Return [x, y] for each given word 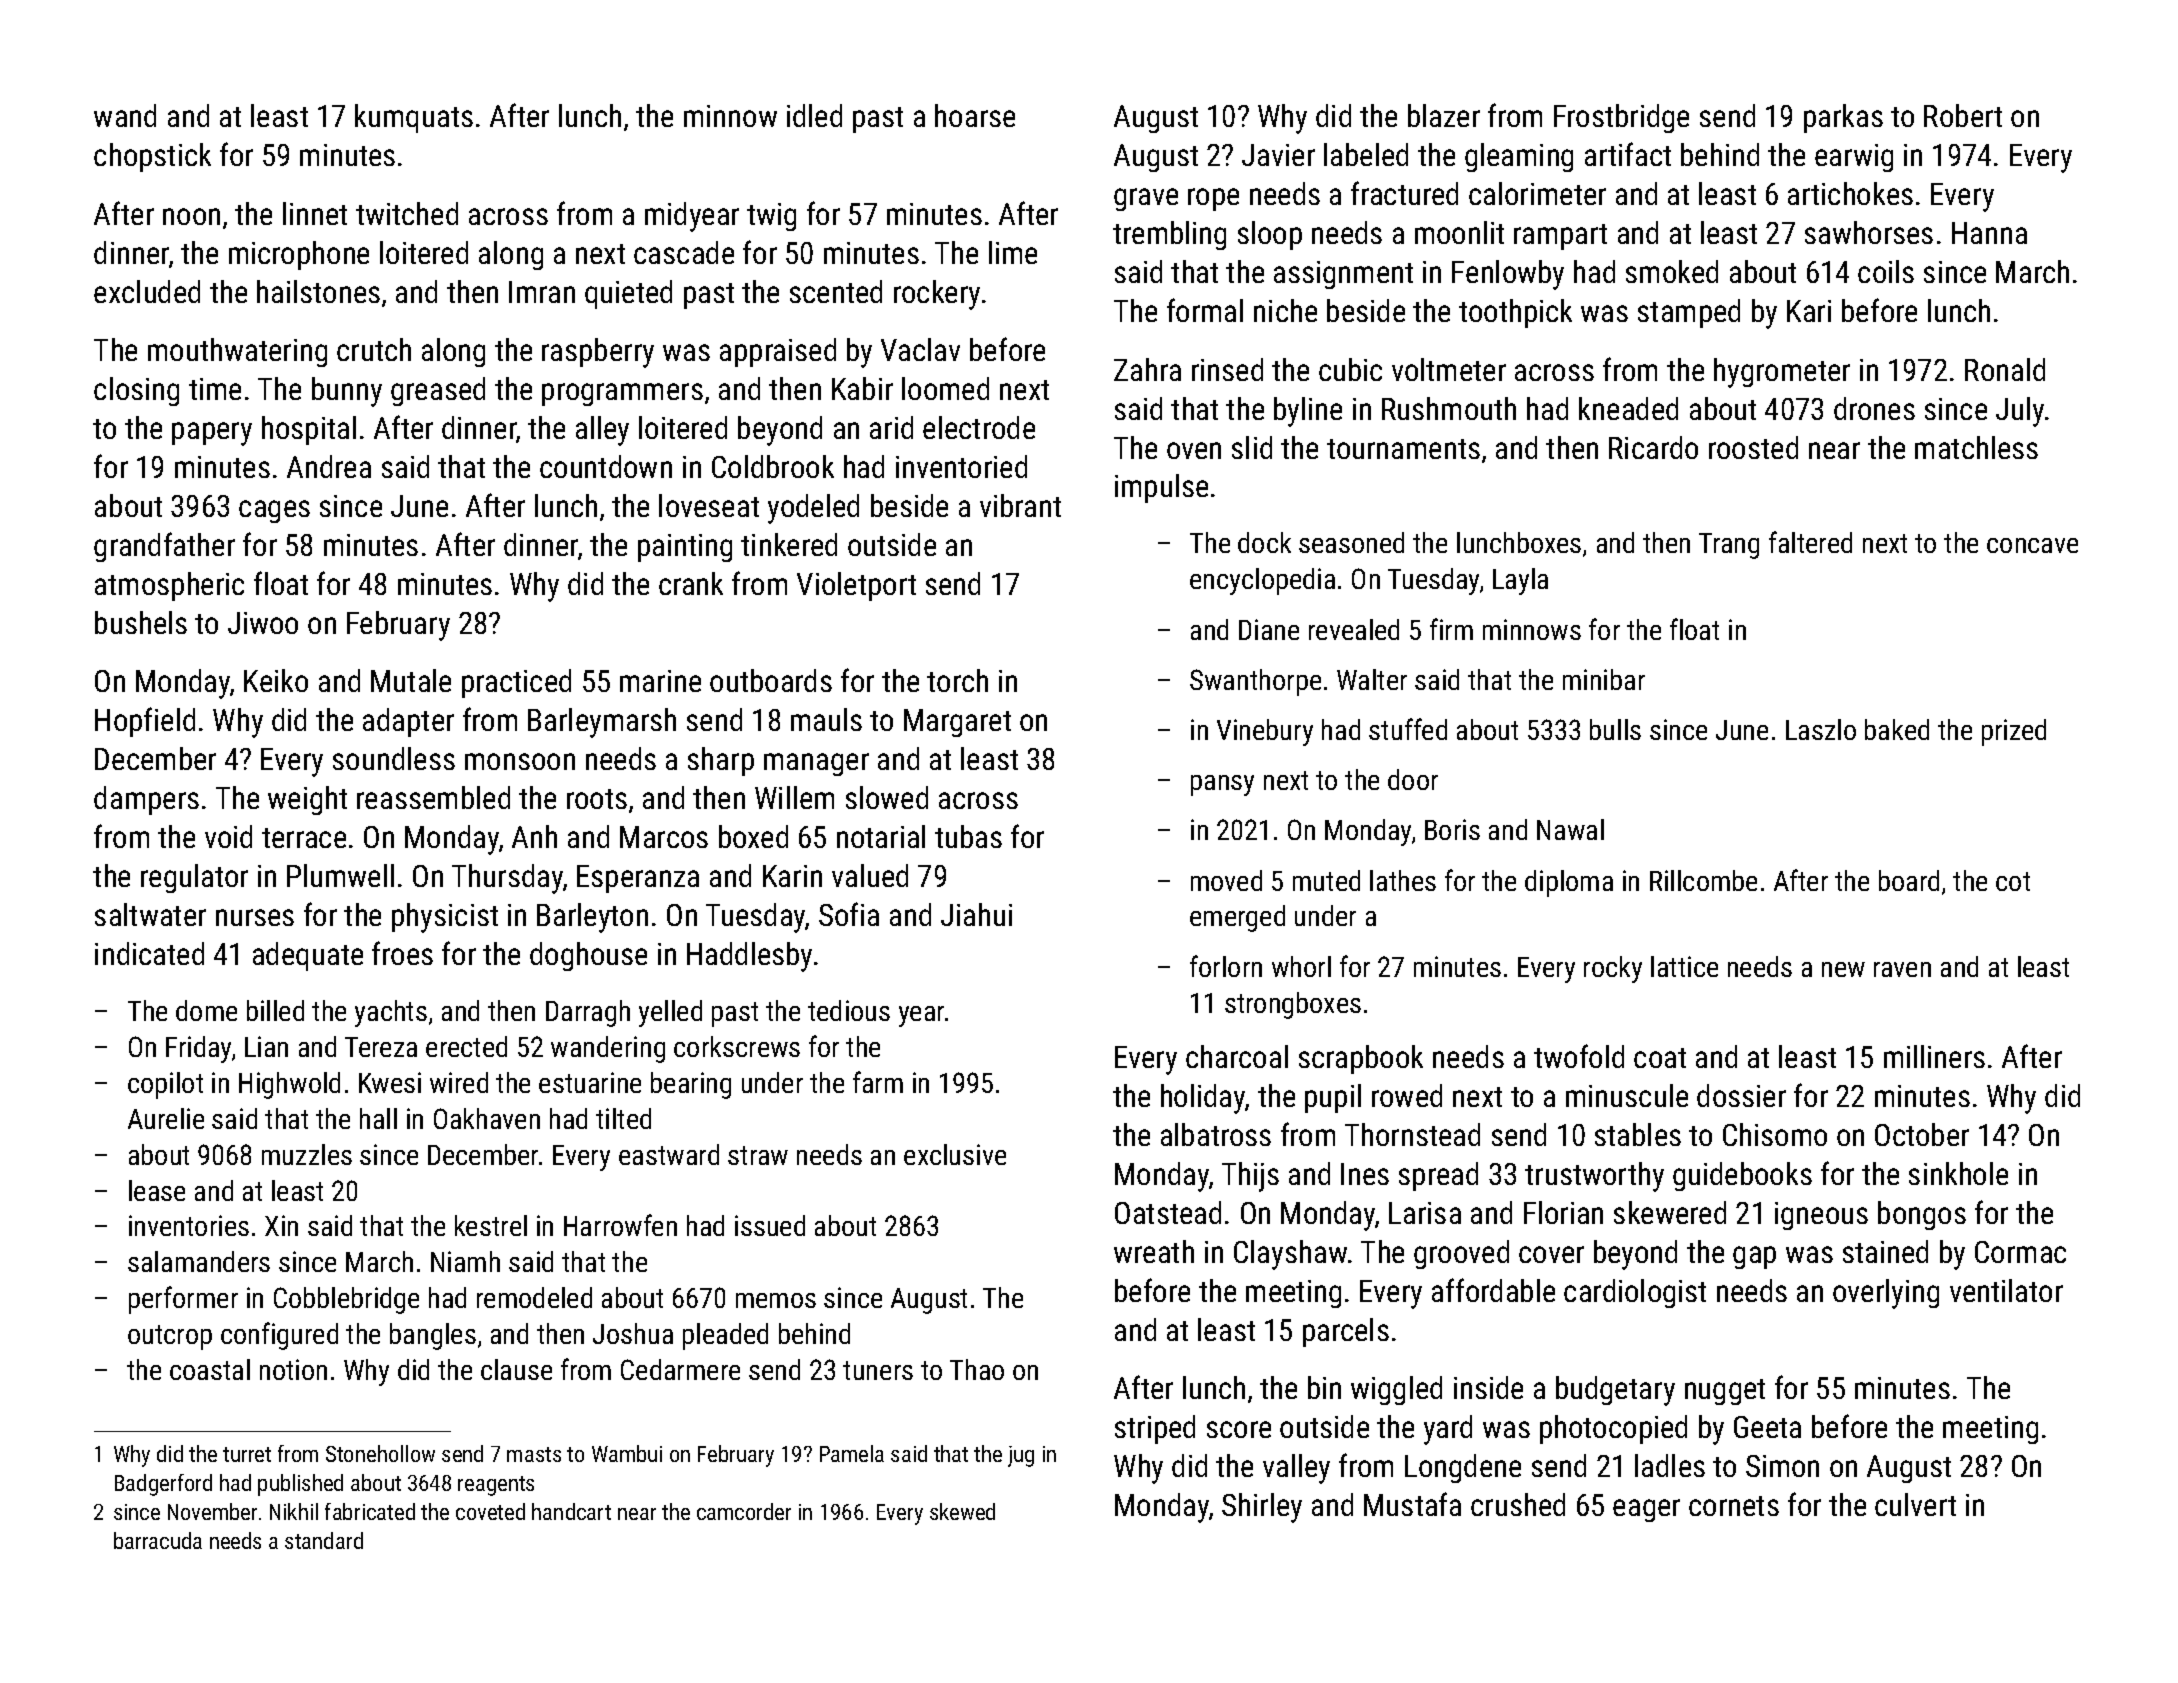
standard [324, 1540]
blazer [1444, 115]
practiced [516, 683]
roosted [1753, 447]
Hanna [1989, 233]
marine [660, 681]
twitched [407, 213]
